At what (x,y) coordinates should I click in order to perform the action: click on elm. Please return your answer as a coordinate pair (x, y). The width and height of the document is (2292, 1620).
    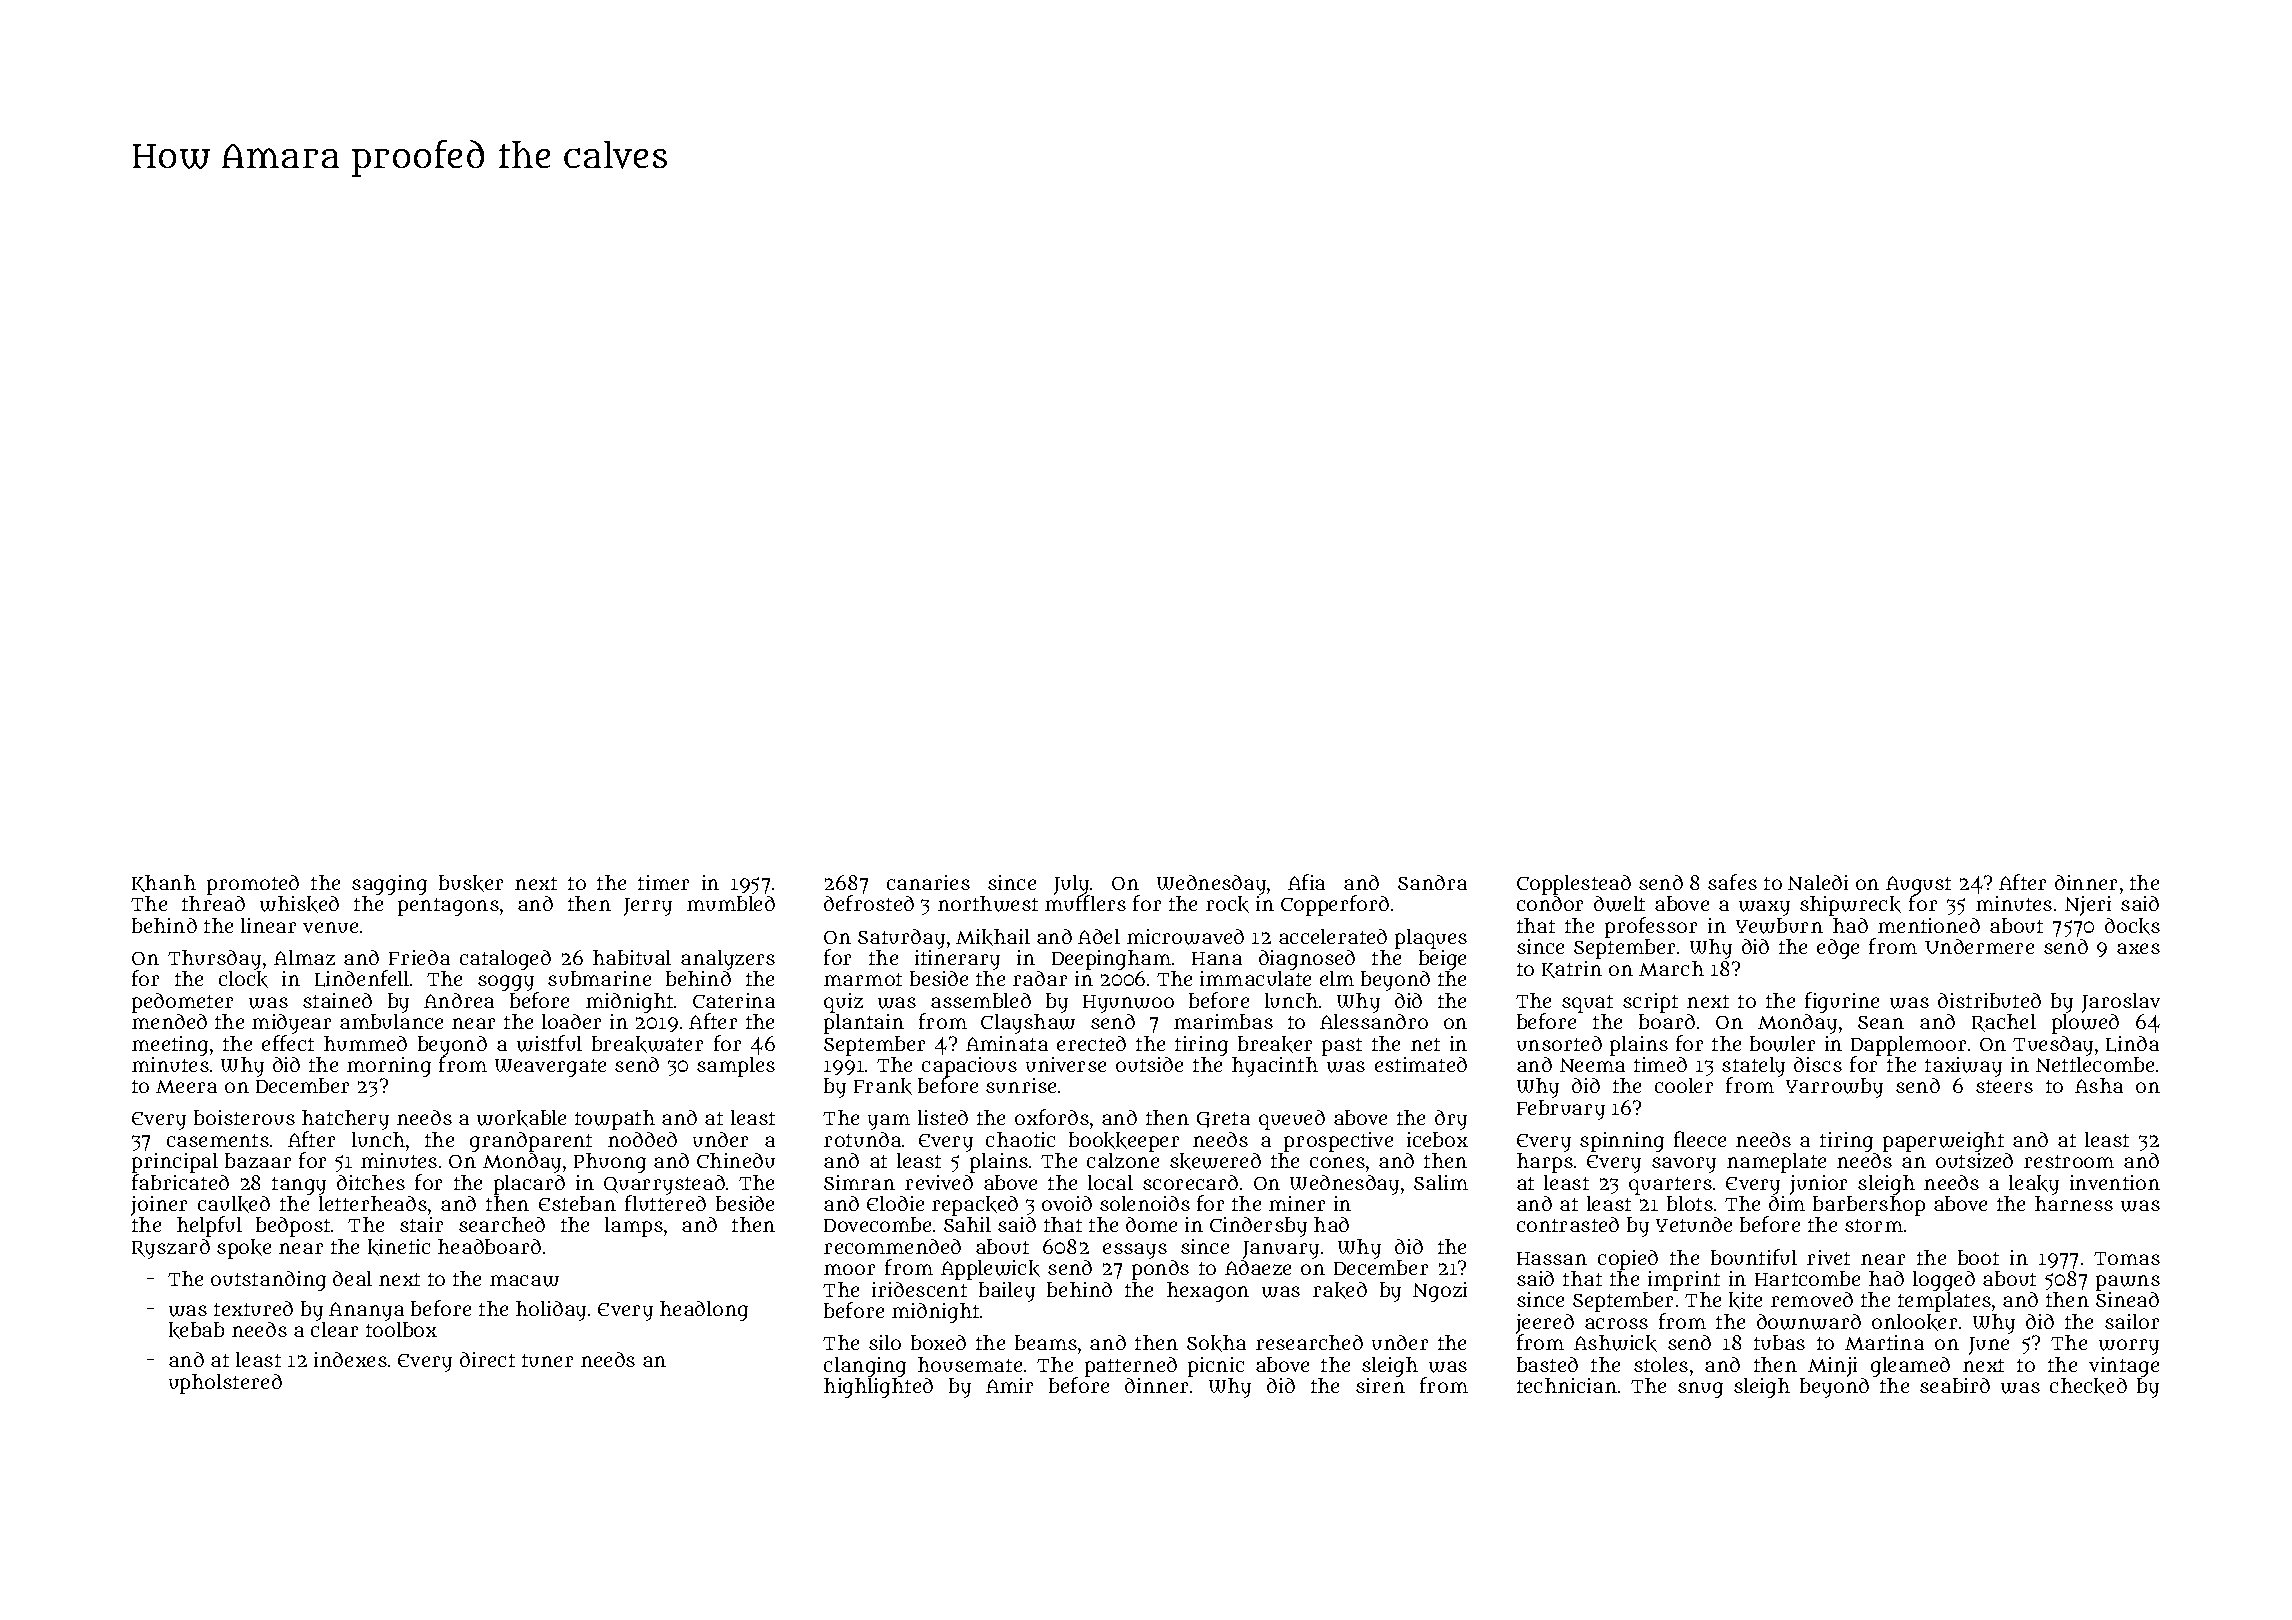
    Looking at the image, I should click on (1337, 978).
